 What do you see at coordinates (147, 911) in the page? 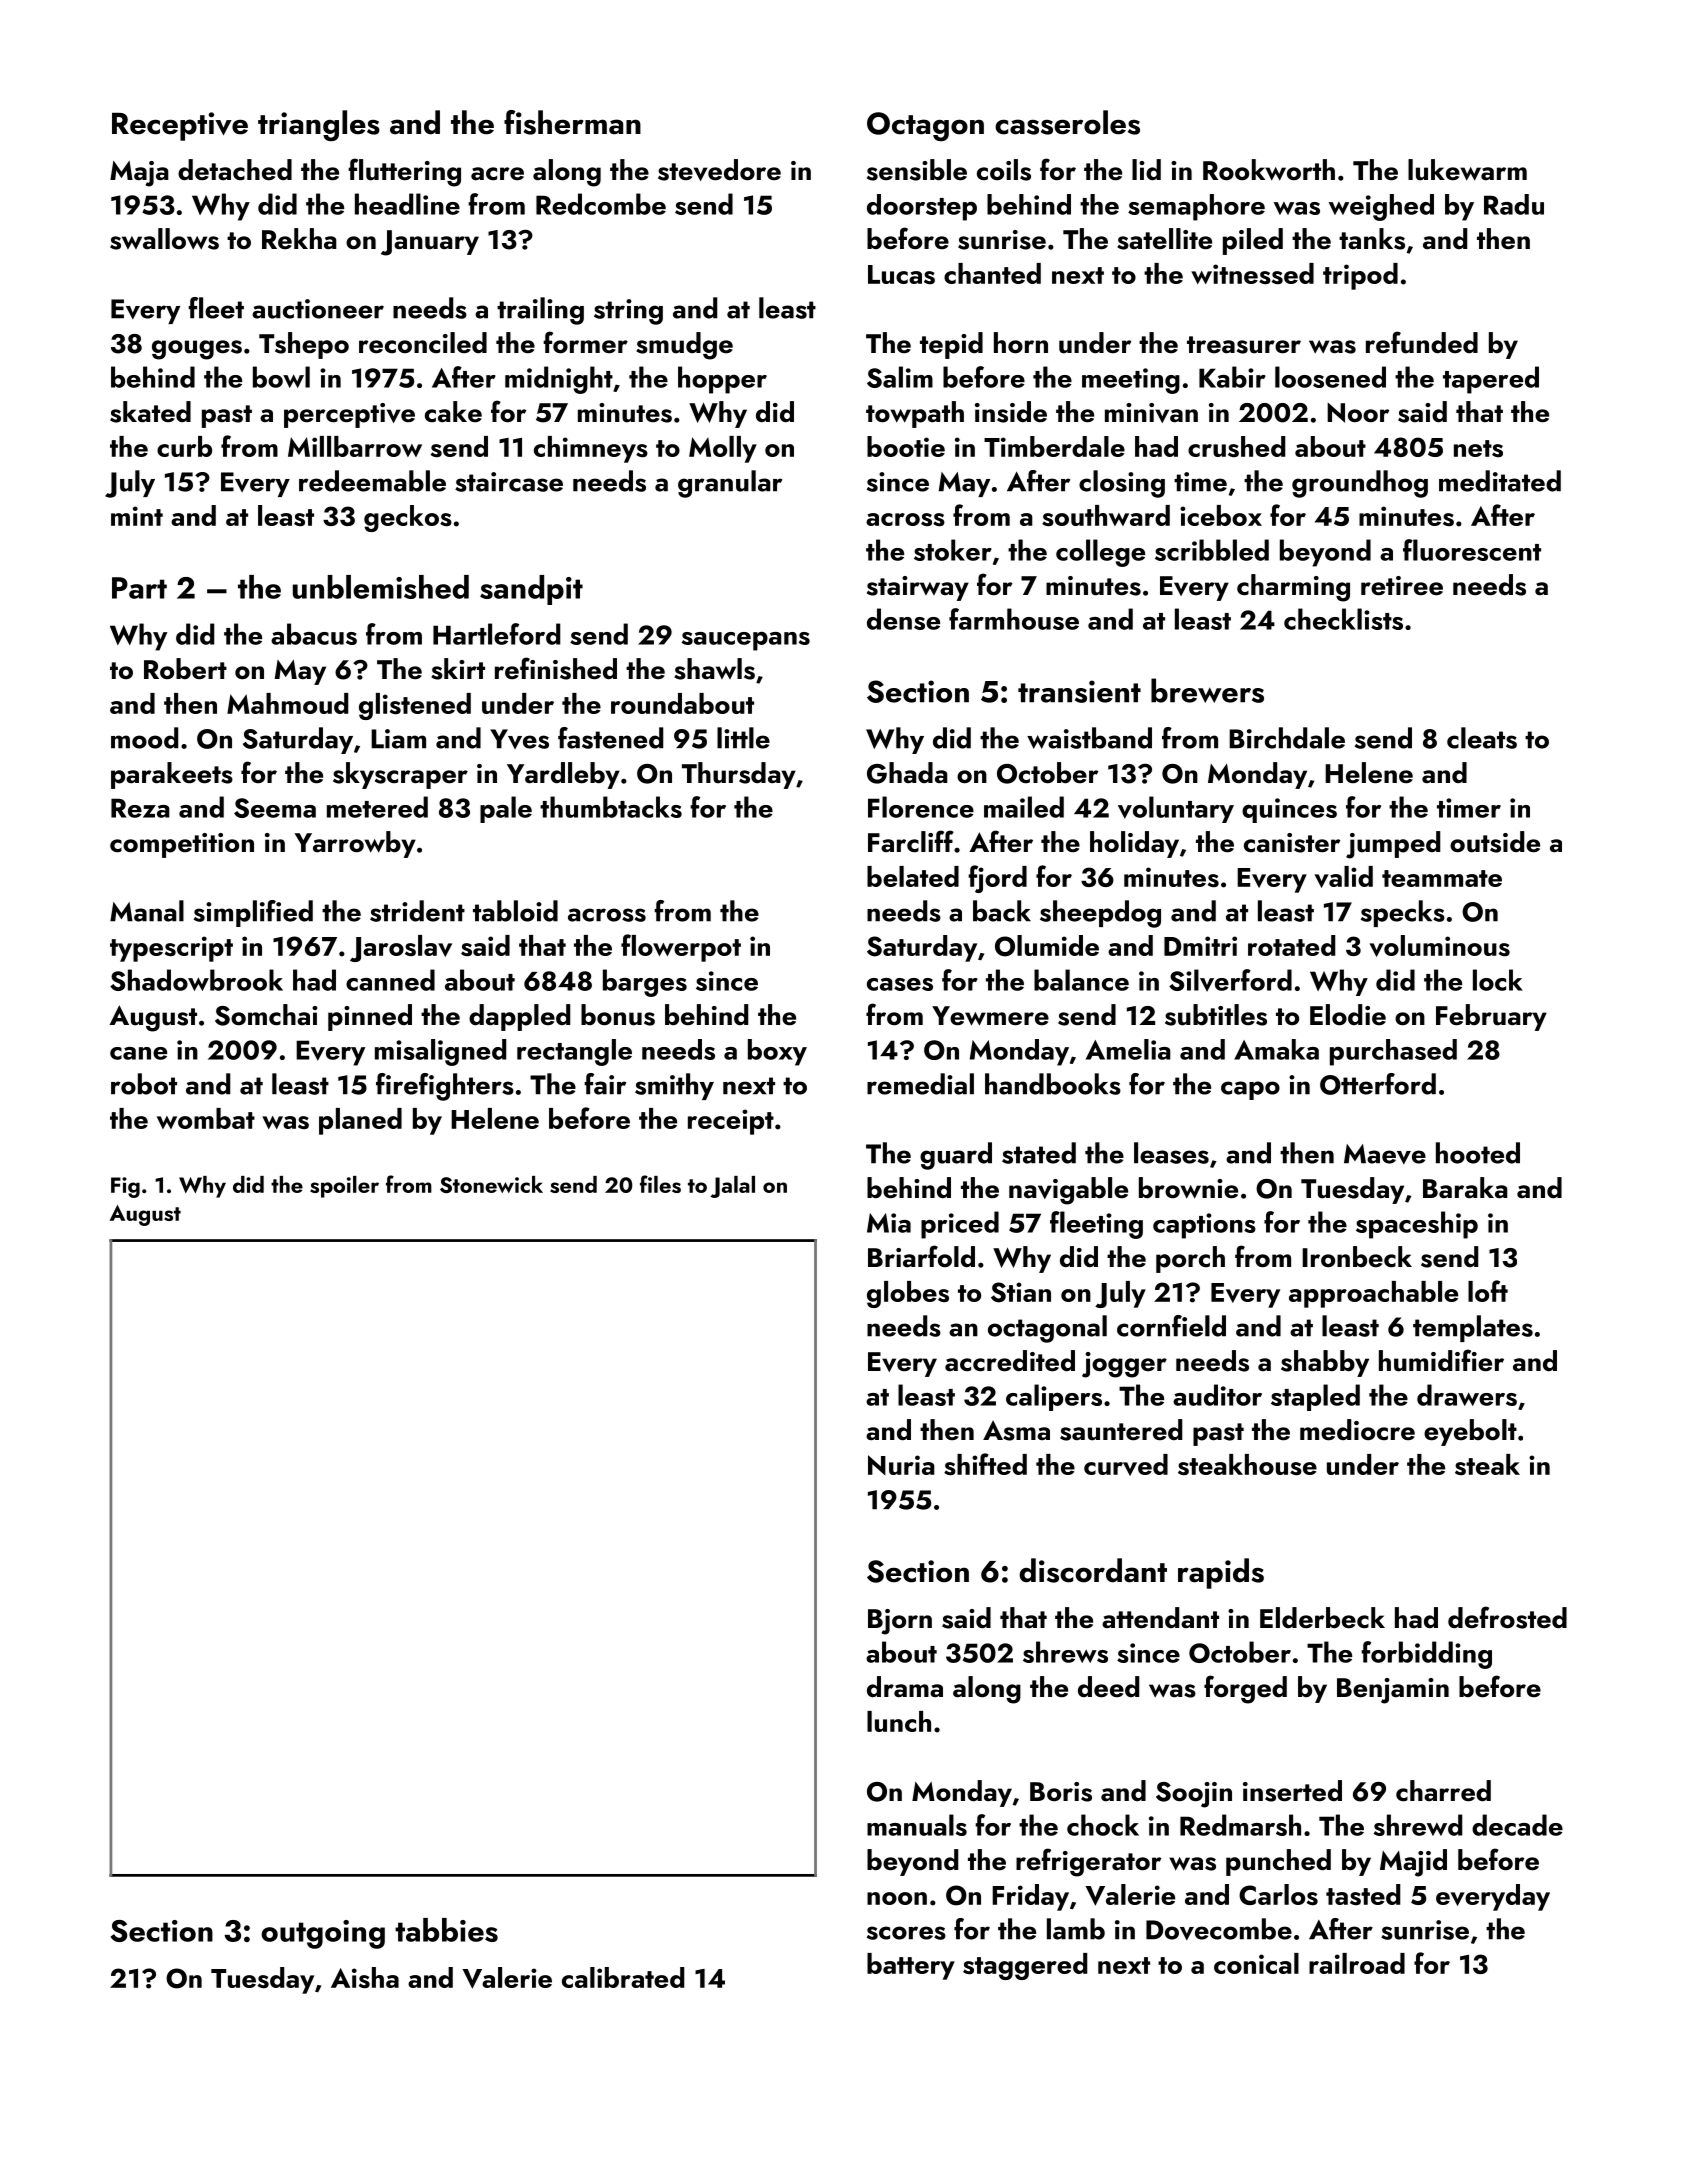
I see `Manal` at bounding box center [147, 911].
